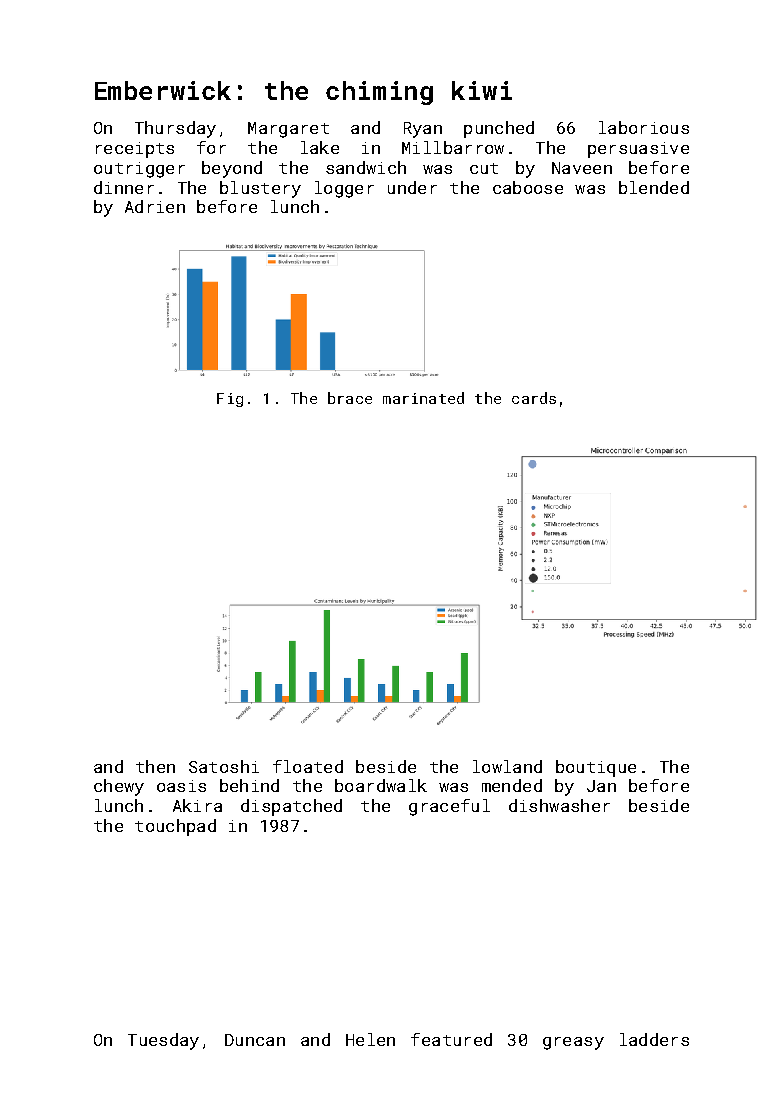 Image resolution: width=783 pixels, height=1111 pixels. I want to click on beyond, so click(232, 169).
